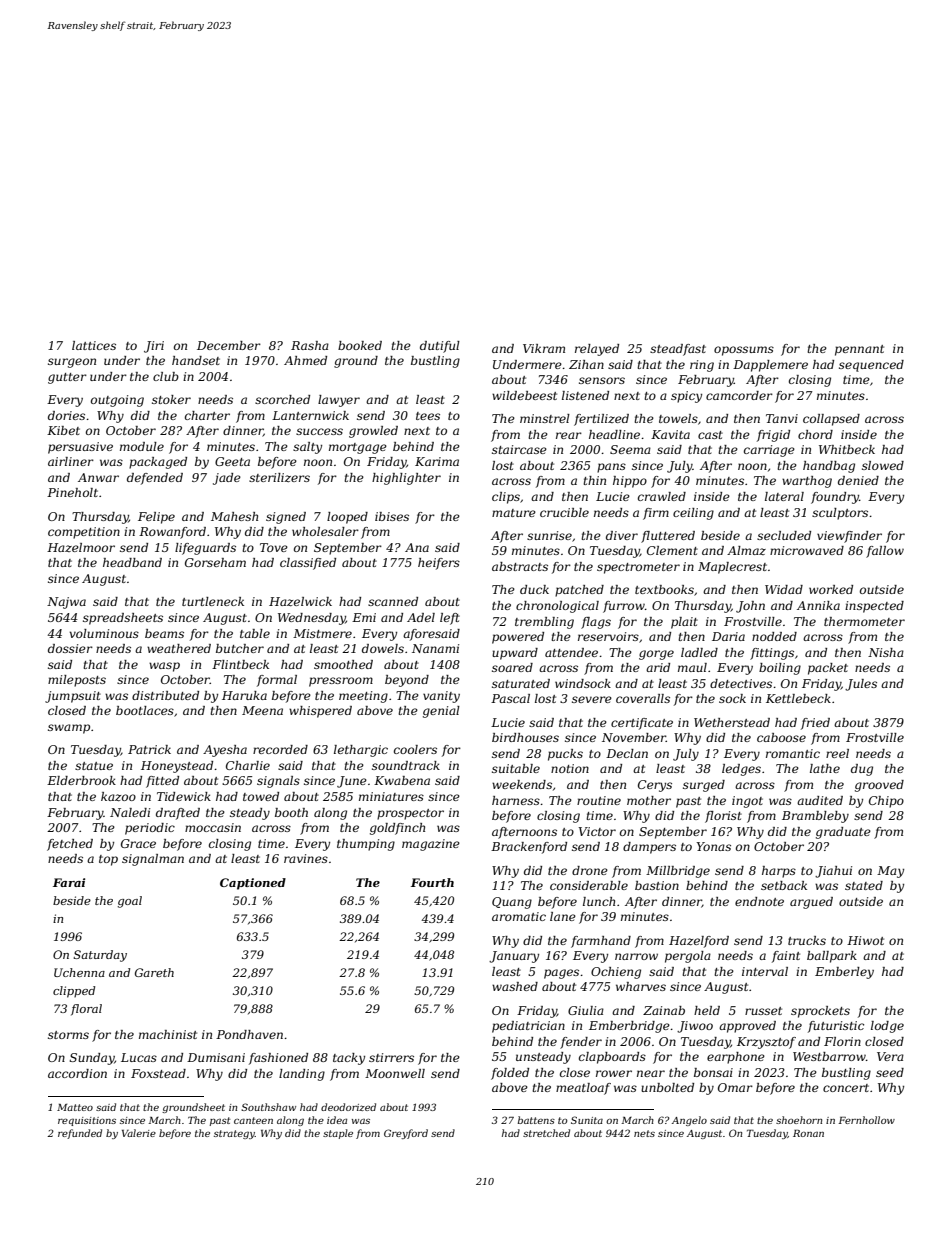  Describe the element at coordinates (225, 751) in the screenshot. I see `Ayesha` at that location.
